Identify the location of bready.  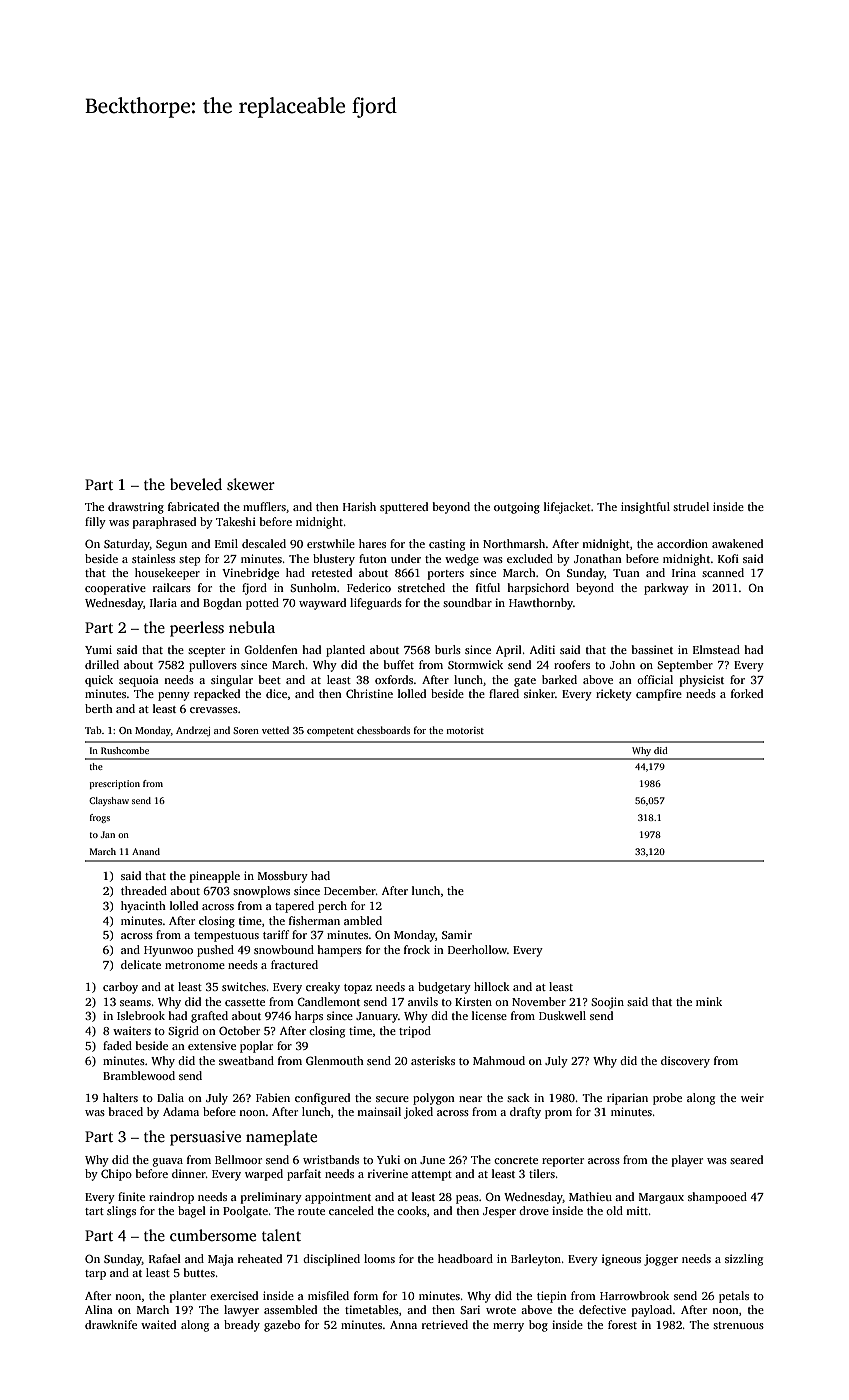
(242, 1326).
